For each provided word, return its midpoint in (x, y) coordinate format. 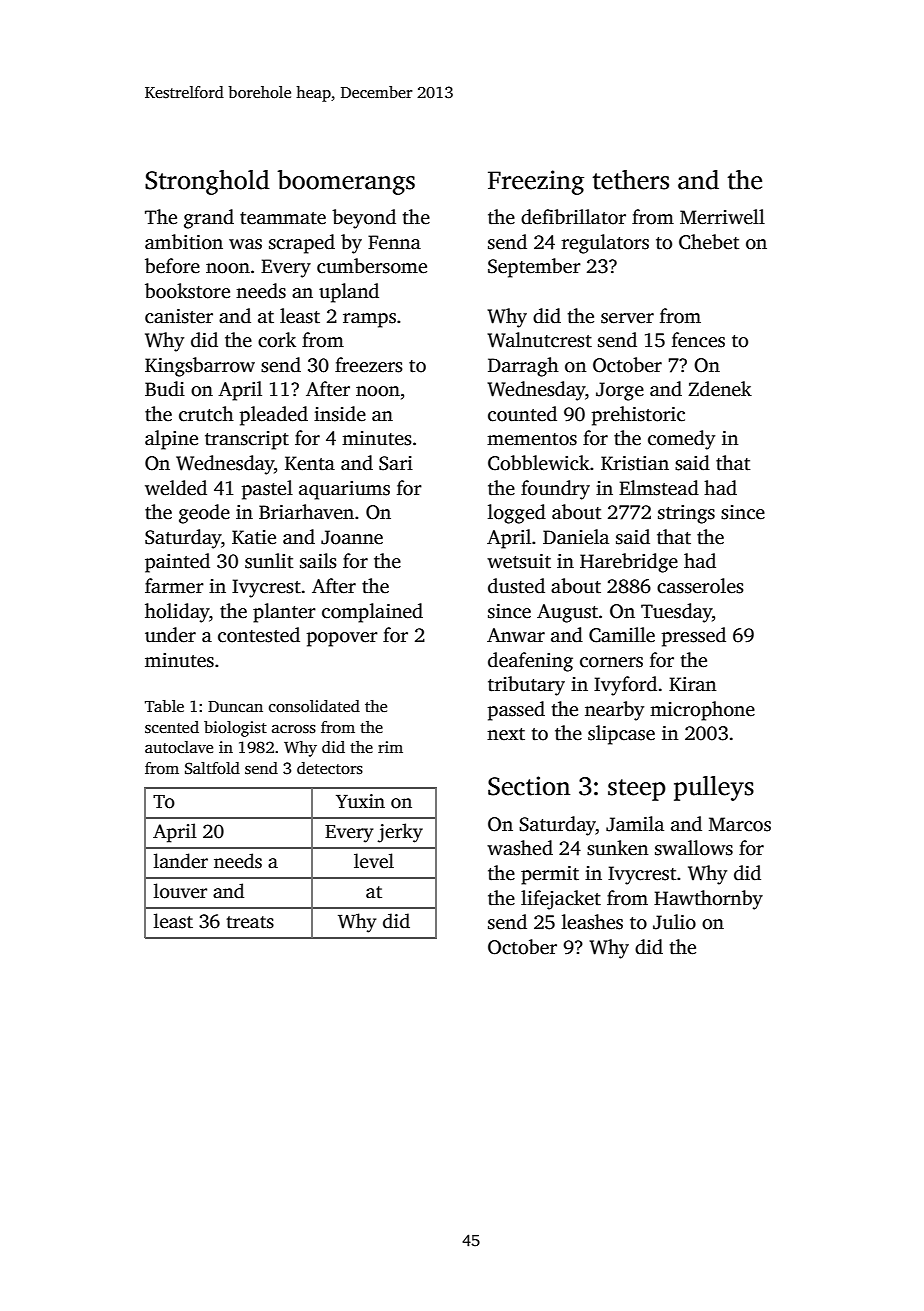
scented (172, 727)
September (534, 268)
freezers (369, 365)
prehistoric (638, 416)
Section (529, 786)
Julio (674, 922)
